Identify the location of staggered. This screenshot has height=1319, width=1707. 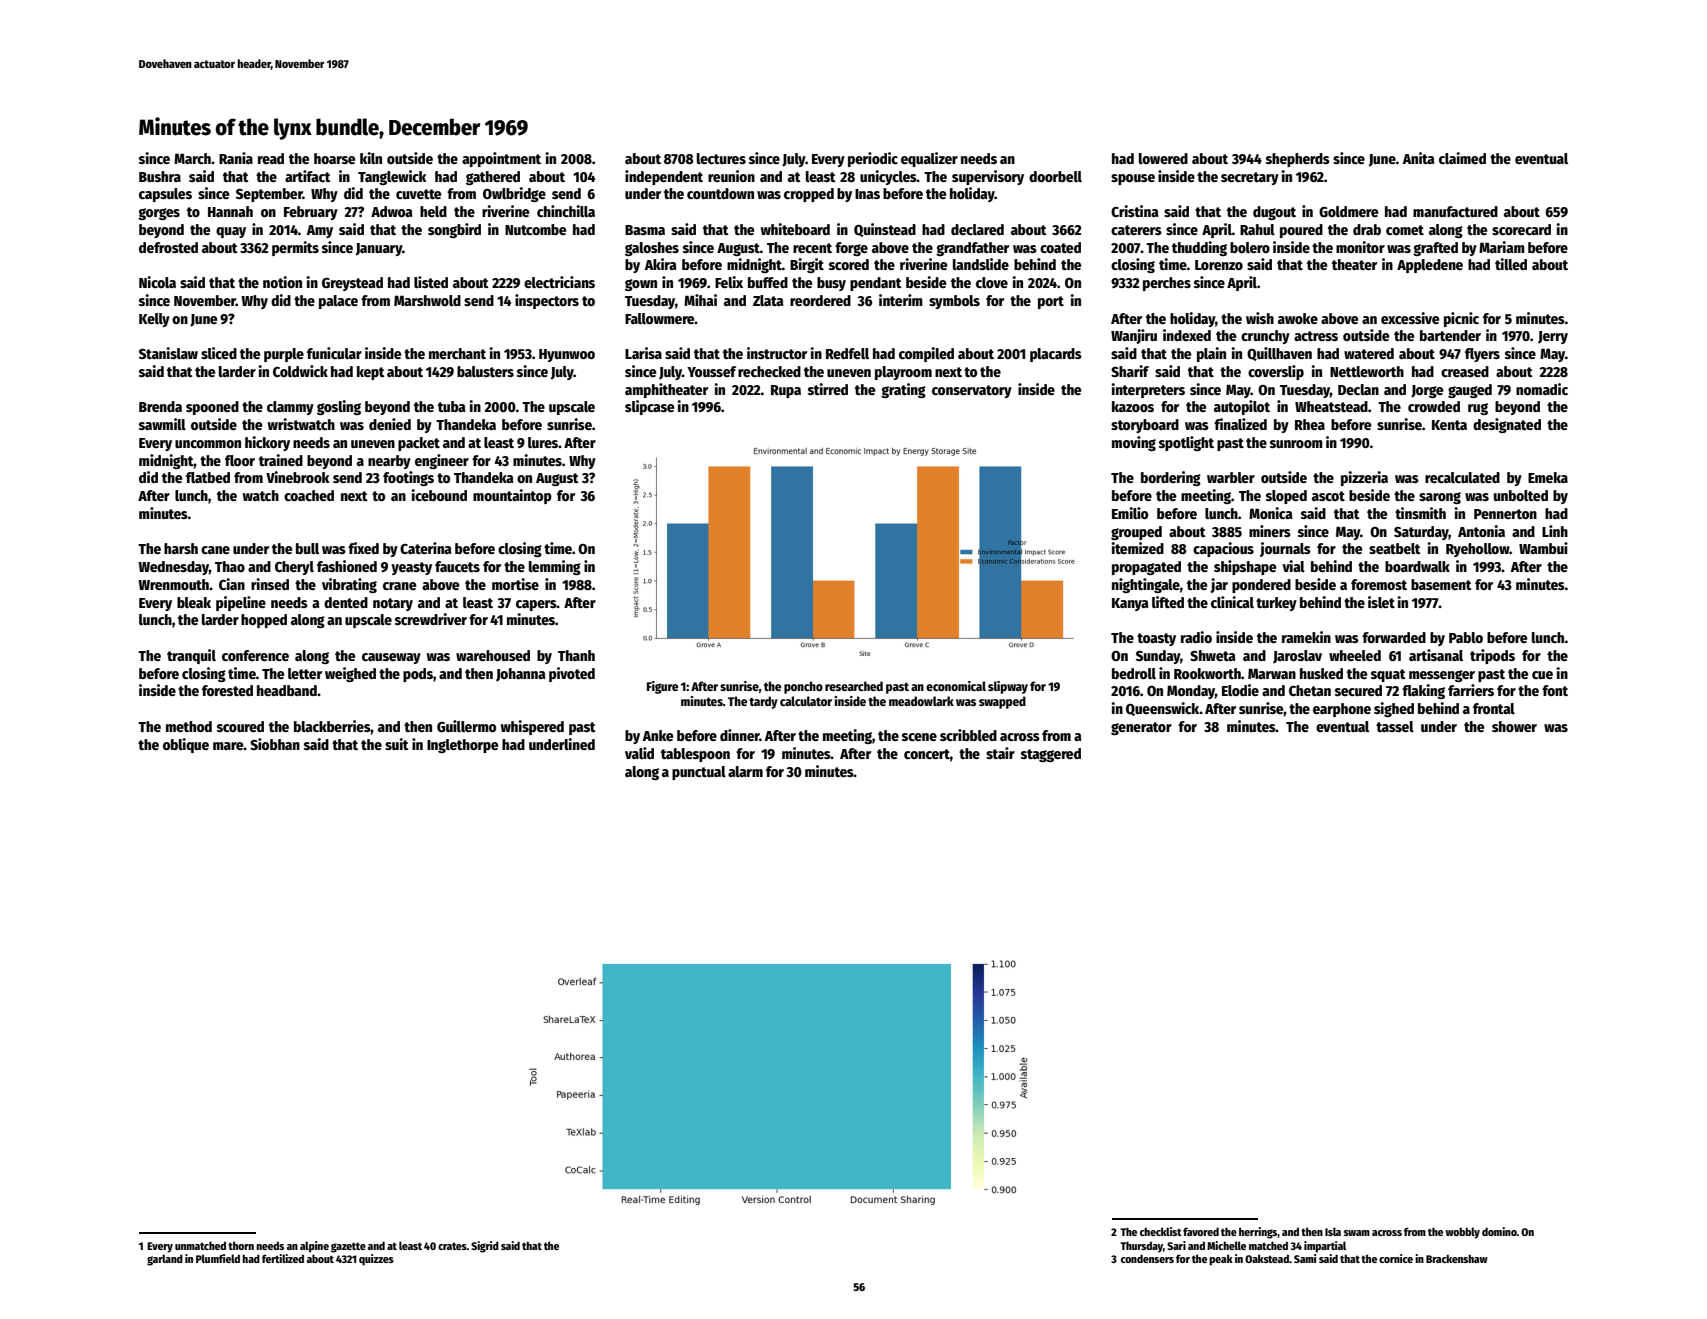
(1051, 755).
